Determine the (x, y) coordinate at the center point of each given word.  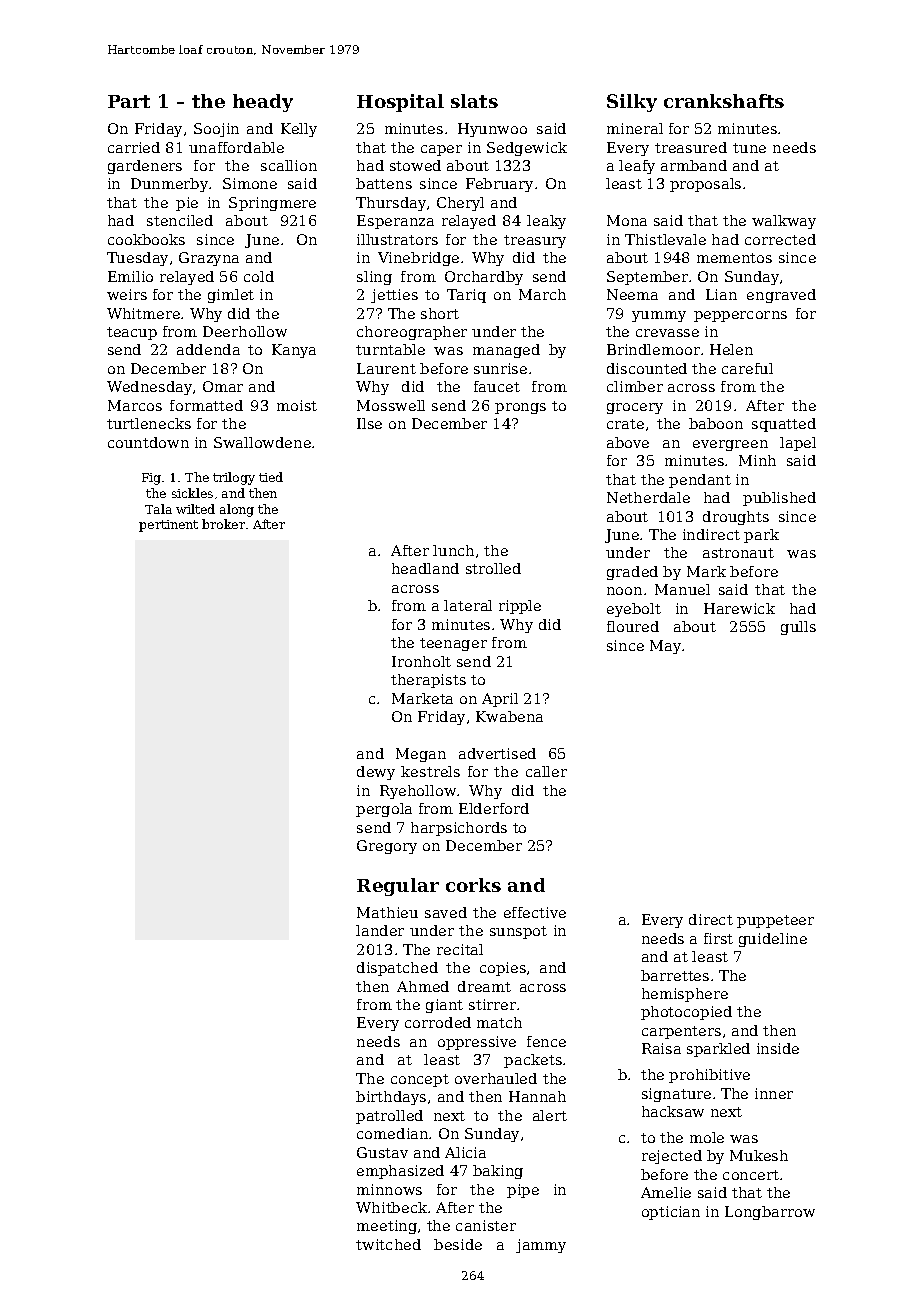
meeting (387, 1227)
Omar (223, 386)
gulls (798, 628)
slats (474, 101)
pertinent (168, 526)
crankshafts (724, 101)
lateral (468, 605)
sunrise (500, 368)
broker (223, 524)
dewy (376, 773)
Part (129, 101)
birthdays (391, 1098)
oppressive (477, 1043)
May (666, 647)
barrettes (675, 975)
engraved (781, 296)
